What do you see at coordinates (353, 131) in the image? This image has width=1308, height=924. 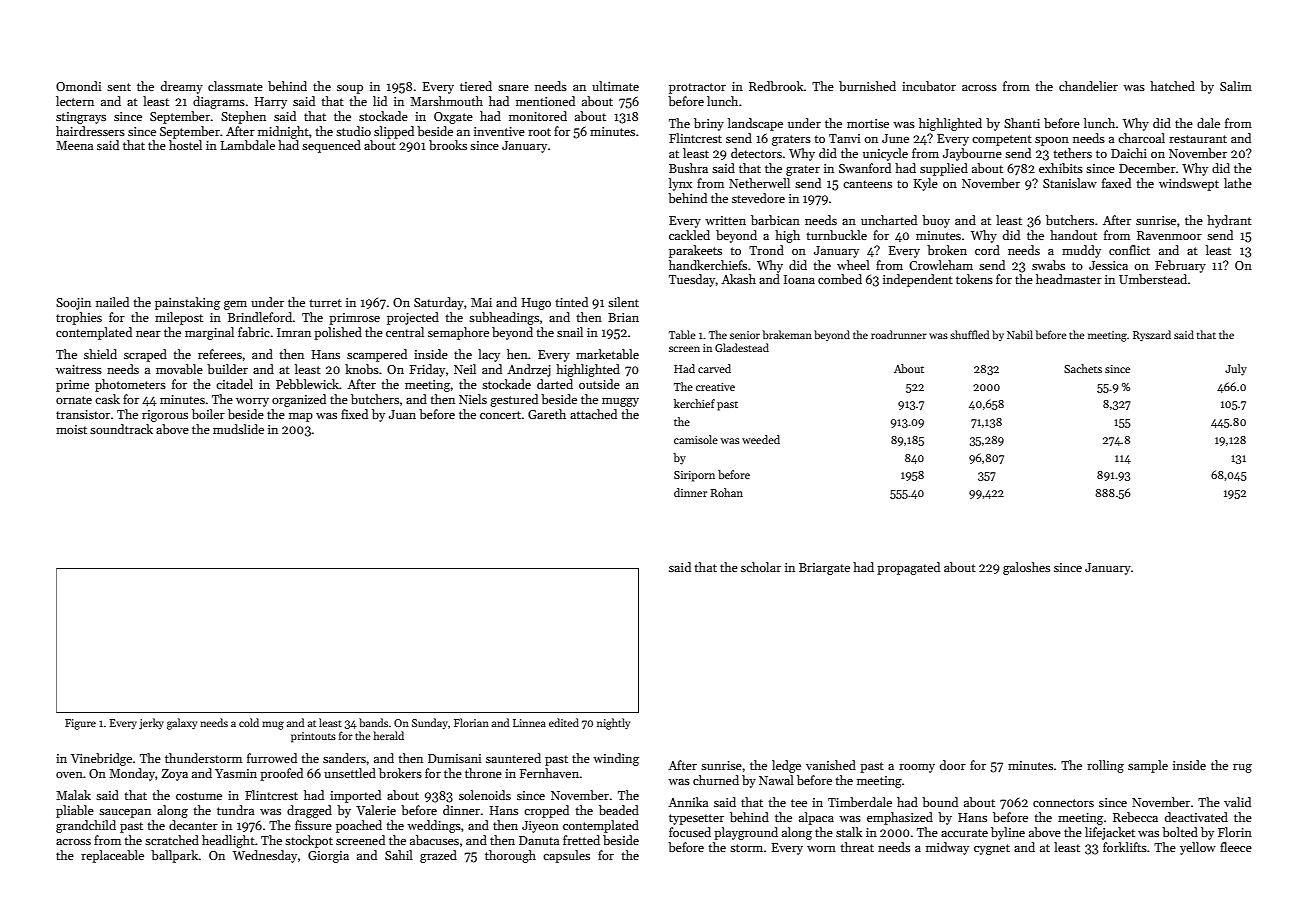 I see `studio` at bounding box center [353, 131].
